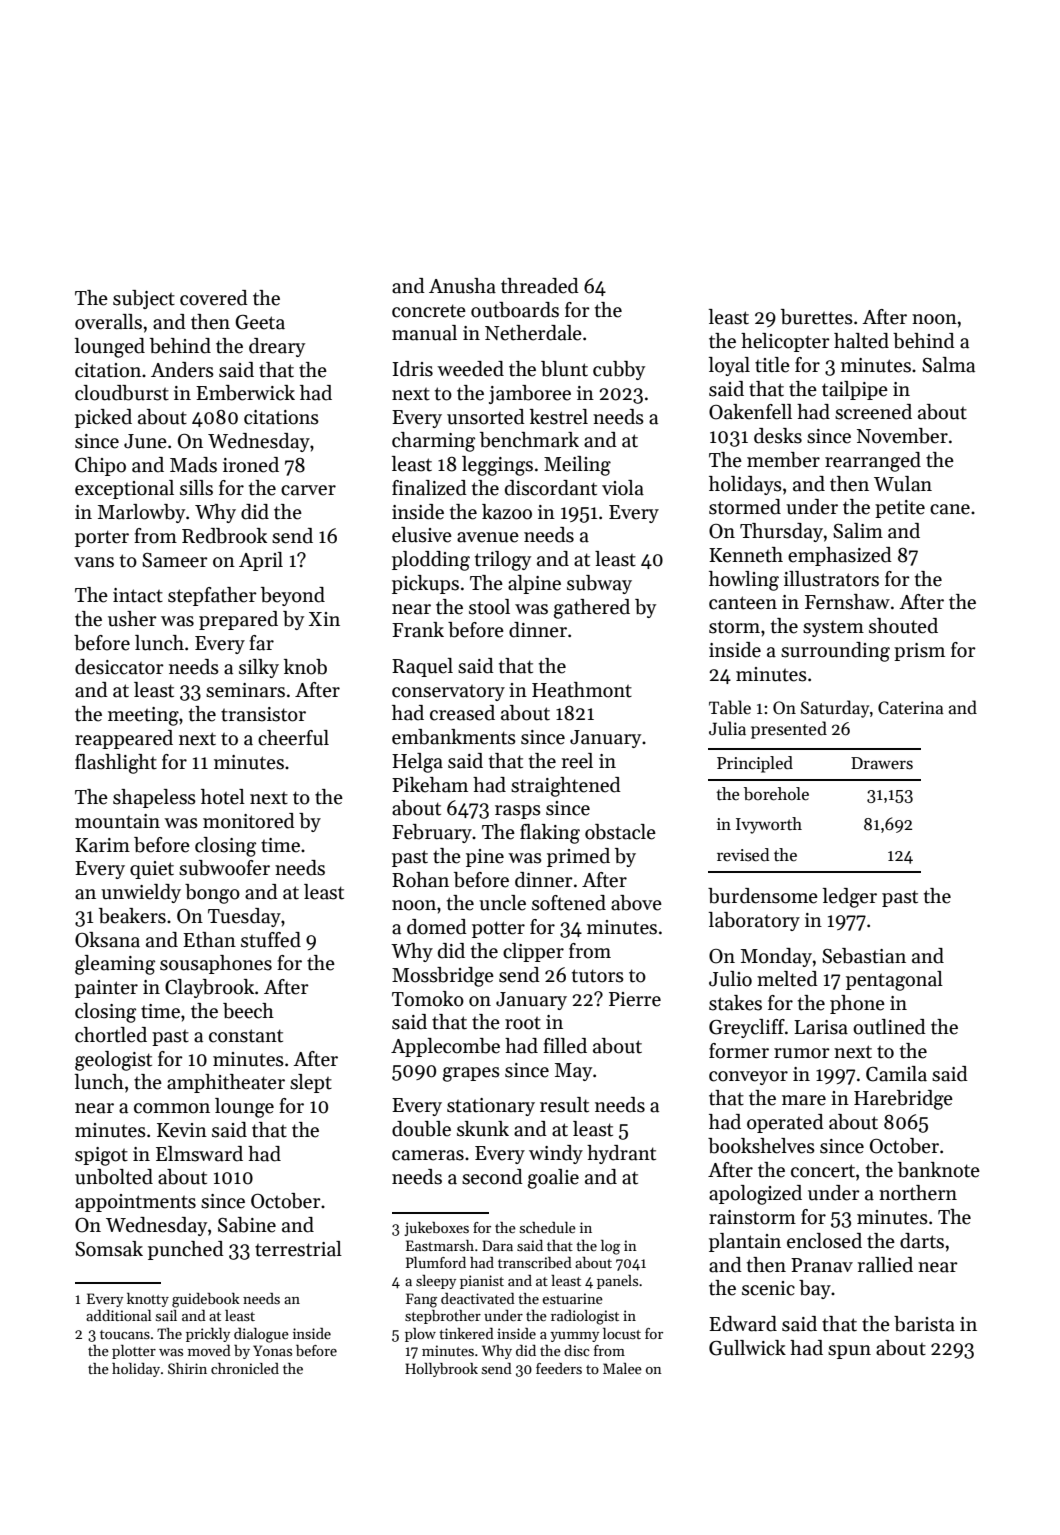  Describe the element at coordinates (948, 365) in the image. I see `Salma` at that location.
